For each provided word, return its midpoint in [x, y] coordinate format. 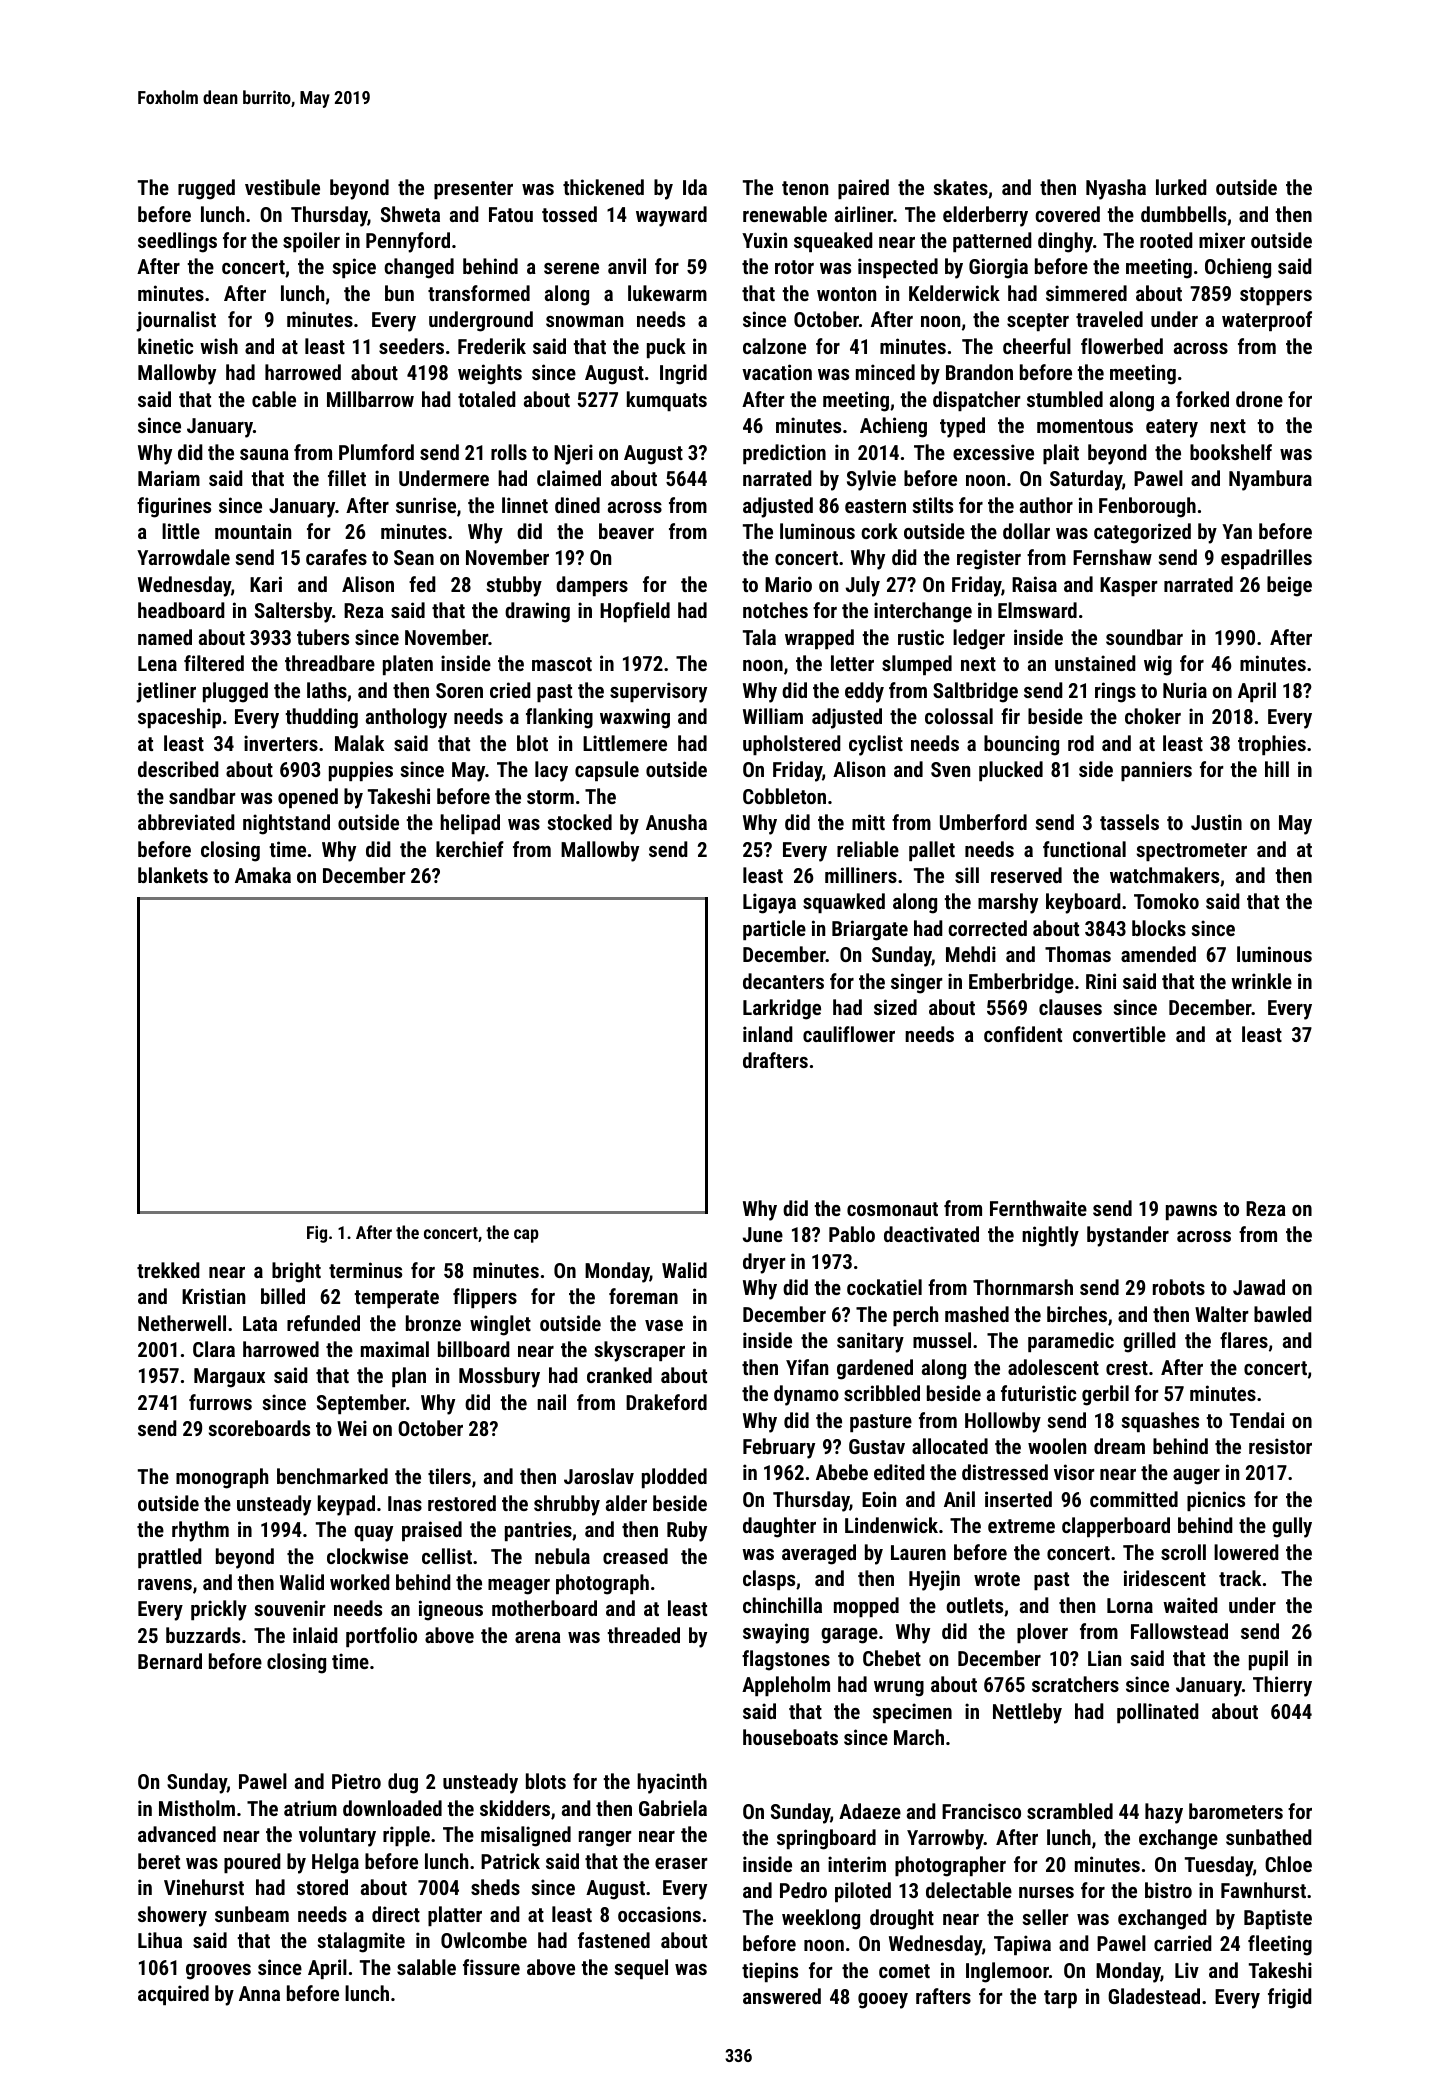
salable [426, 1967]
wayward [671, 216]
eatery [1172, 428]
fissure [491, 1967]
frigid [1290, 1998]
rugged [206, 189]
